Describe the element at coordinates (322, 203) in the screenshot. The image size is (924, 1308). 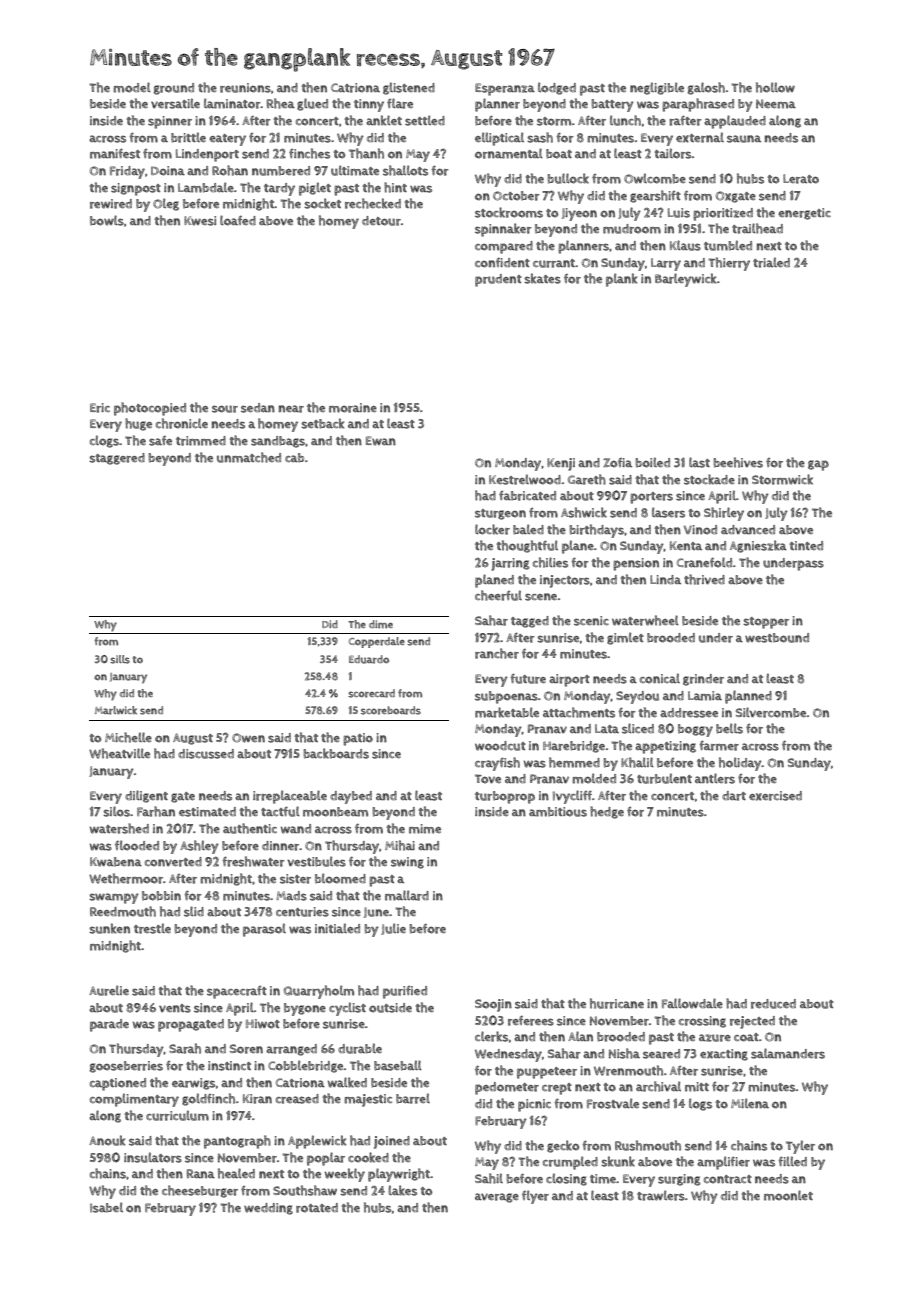
I see `socket` at that location.
